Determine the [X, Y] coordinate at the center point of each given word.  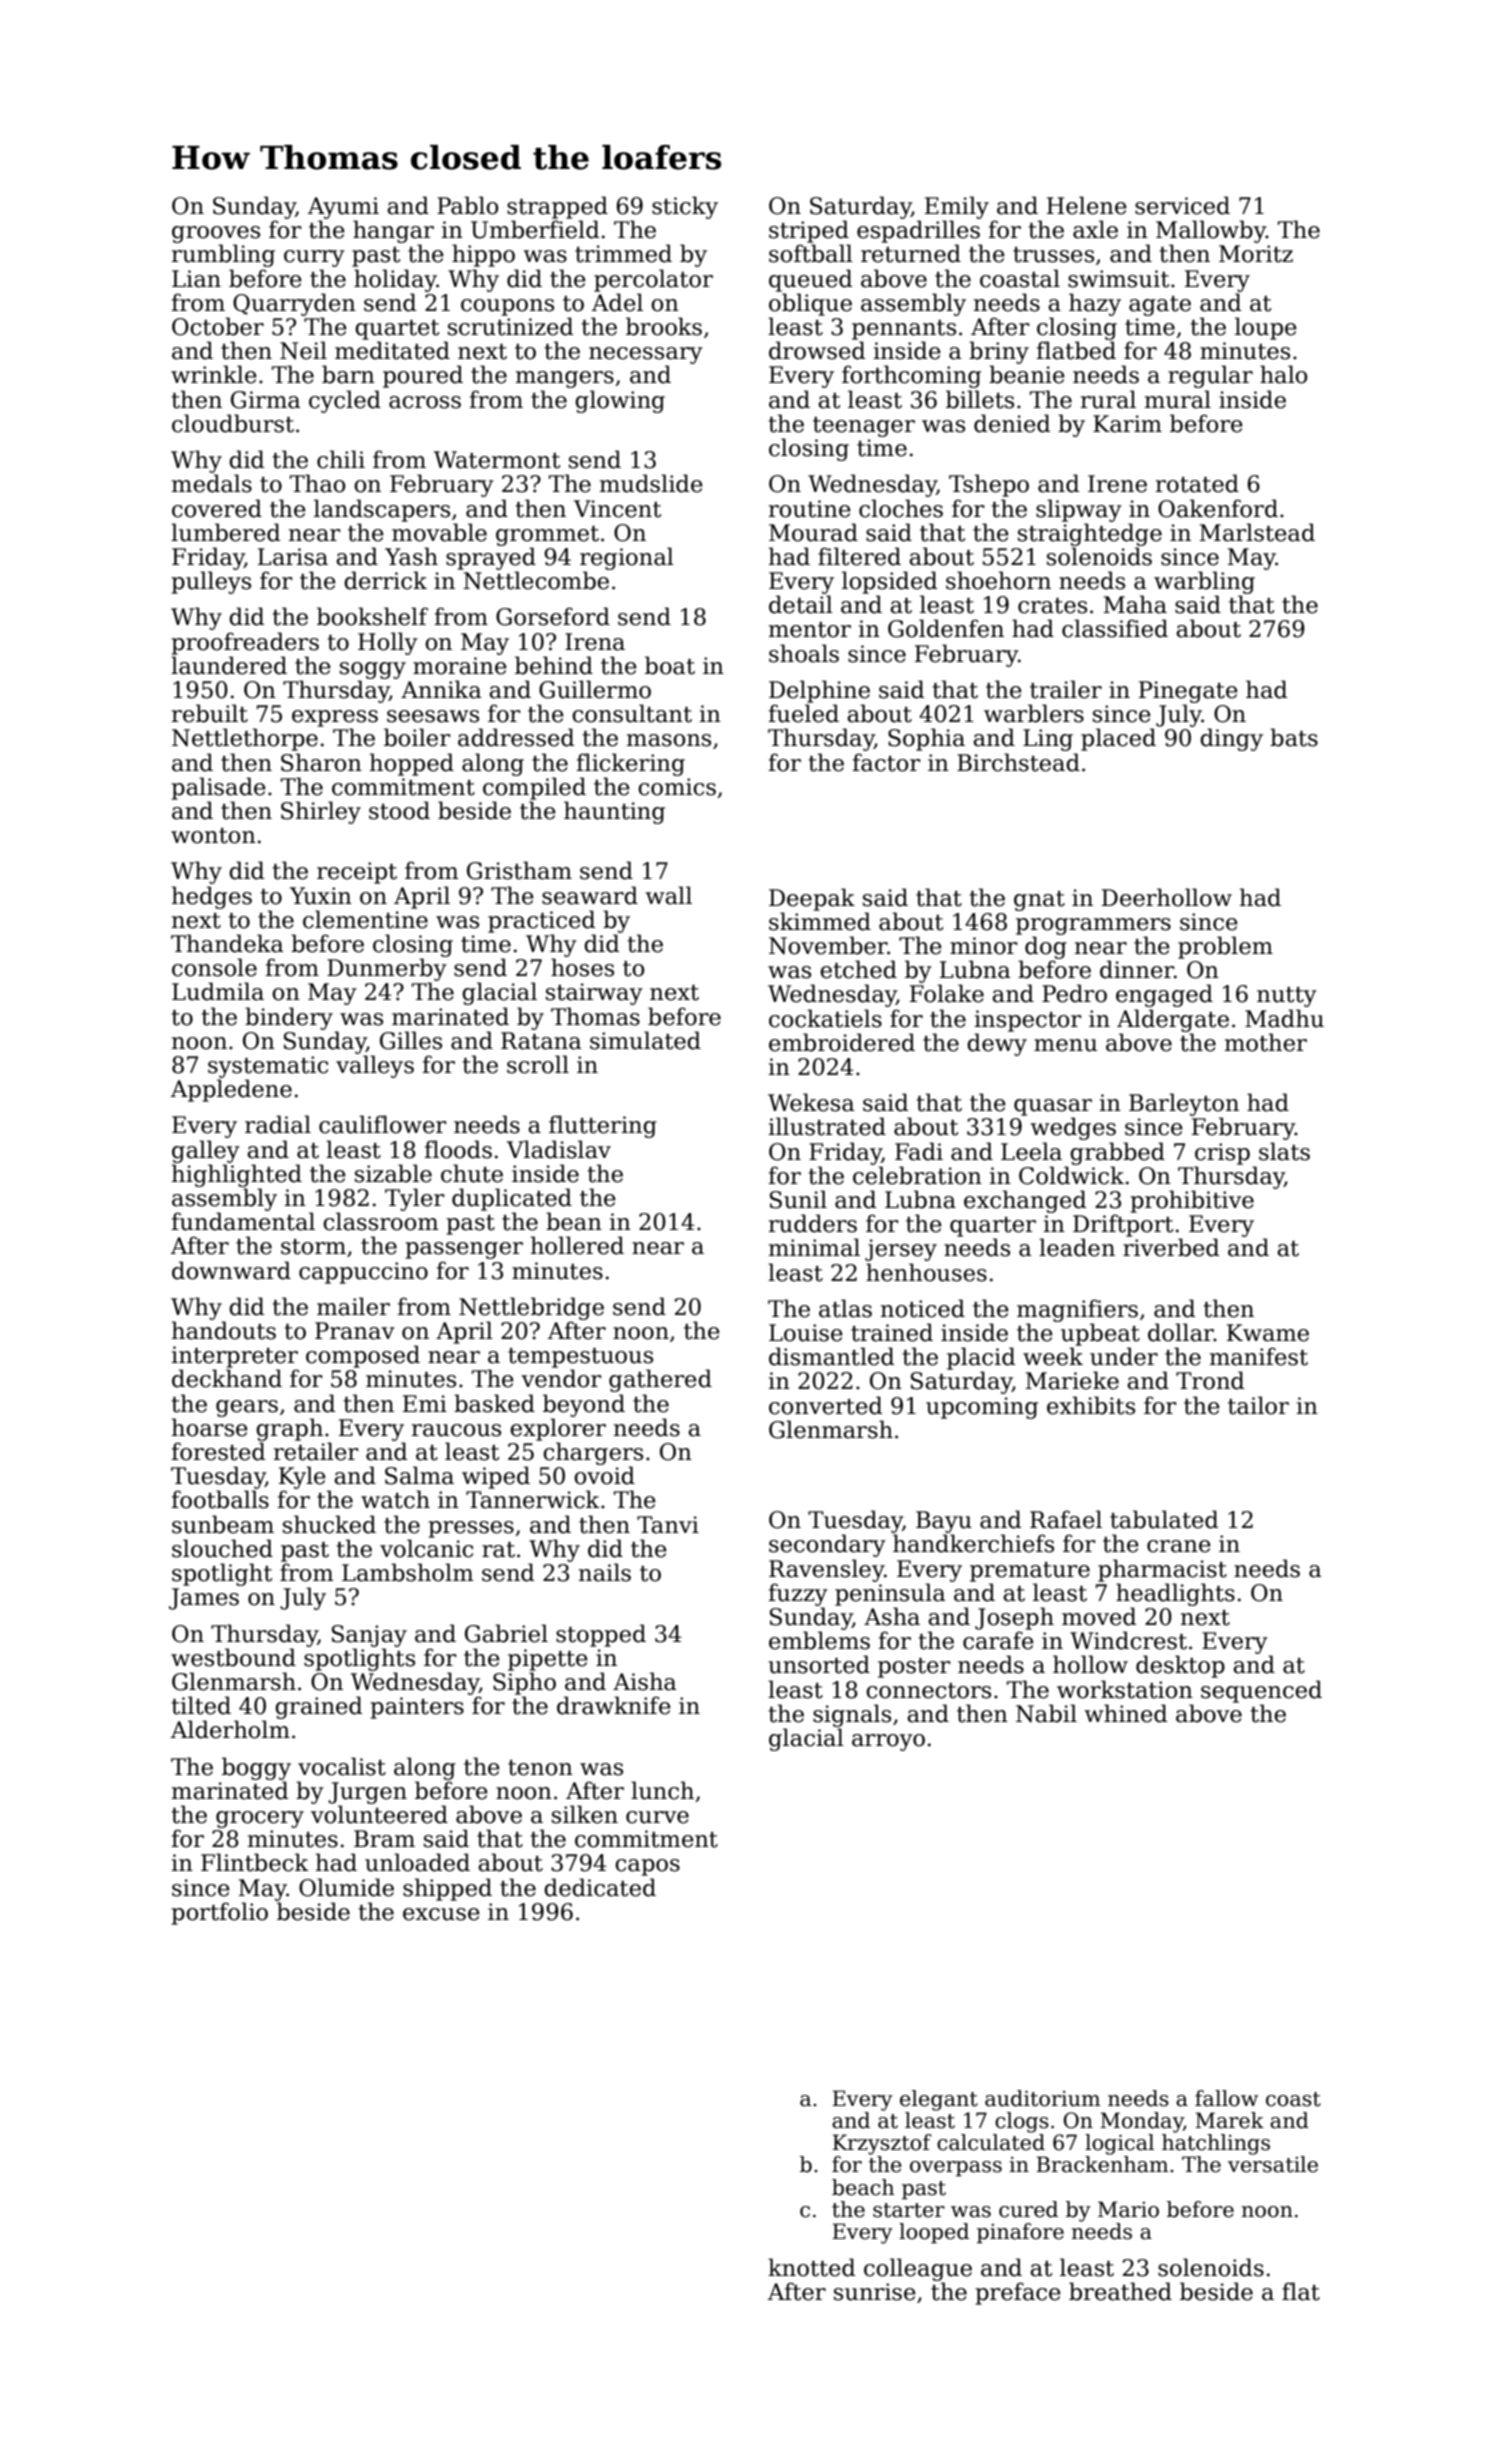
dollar [1181, 1332]
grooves [216, 234]
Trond [1210, 1380]
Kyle [302, 1477]
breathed [1120, 2291]
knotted [811, 2267]
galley [206, 1151]
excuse [441, 1914]
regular [1210, 376]
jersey [901, 1250]
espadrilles [918, 231]
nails [605, 1572]
